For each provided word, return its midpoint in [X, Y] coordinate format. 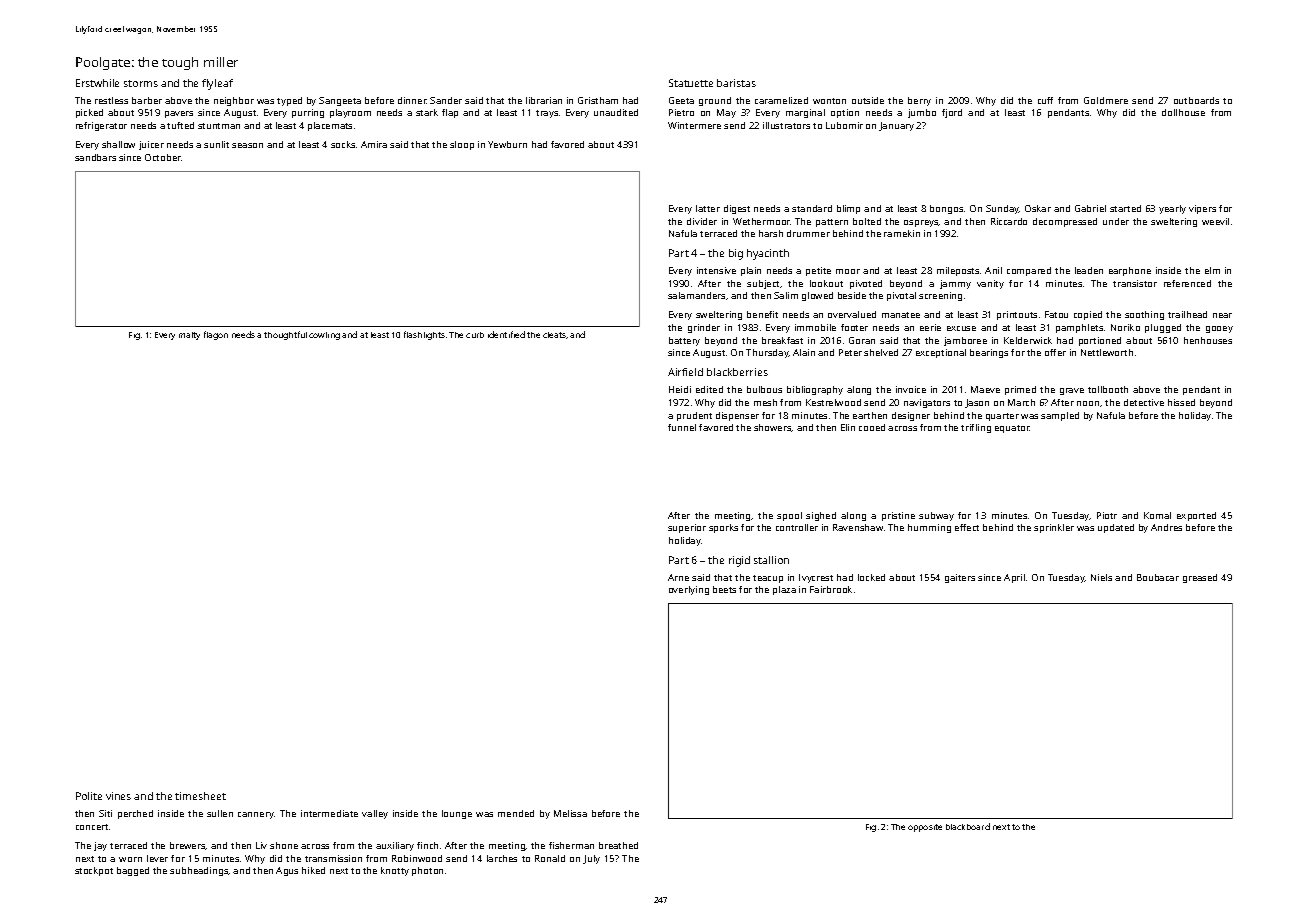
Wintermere [694, 125]
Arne [678, 577]
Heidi [680, 389]
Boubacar [1158, 577]
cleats [554, 335]
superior [687, 528]
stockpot [94, 871]
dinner [412, 100]
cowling [324, 336]
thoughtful [285, 335]
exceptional [941, 353]
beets [724, 589]
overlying [689, 590]
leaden [1089, 270]
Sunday [1002, 209]
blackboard [968, 826]
